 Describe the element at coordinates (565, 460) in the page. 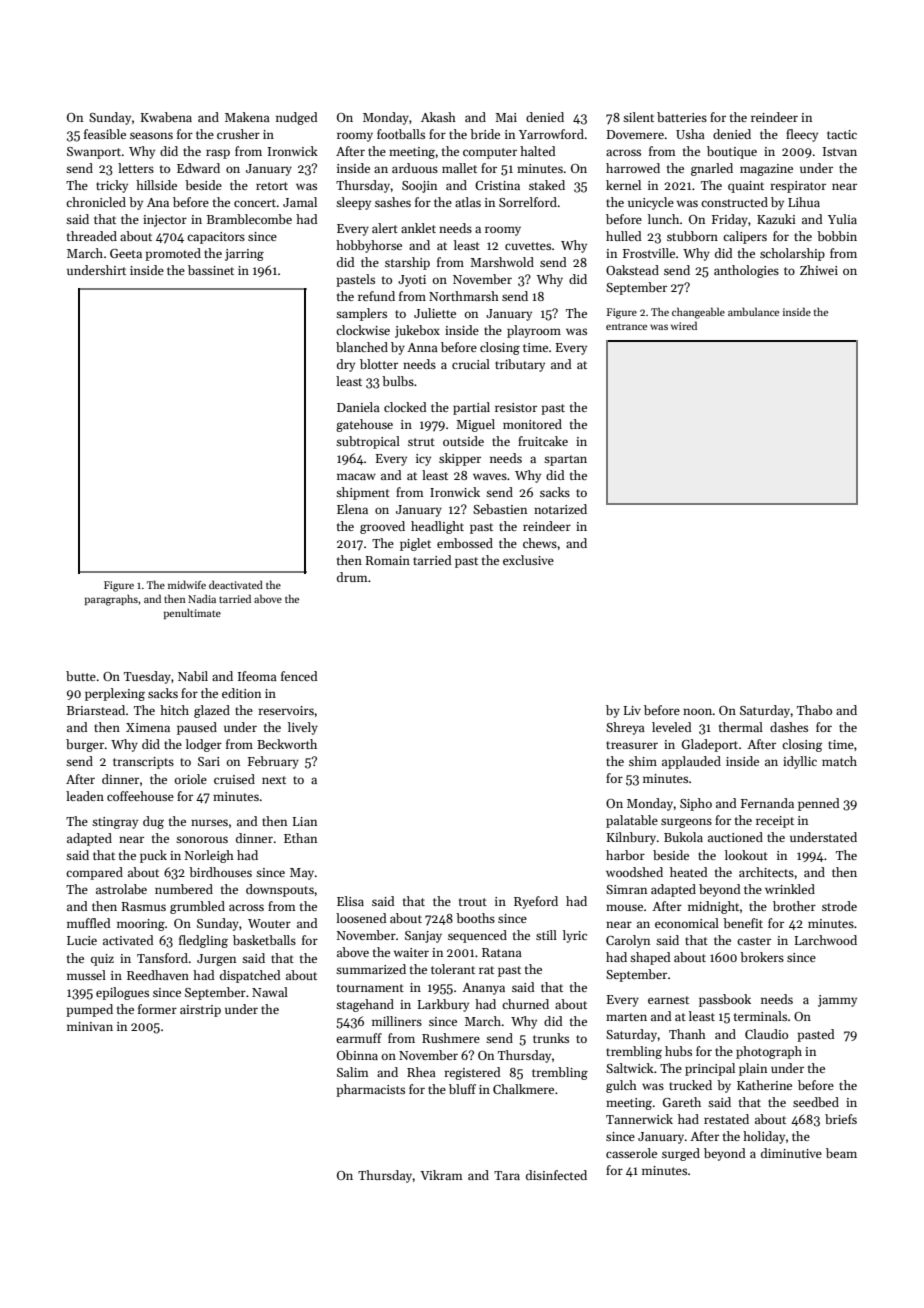

I see `spartan` at that location.
